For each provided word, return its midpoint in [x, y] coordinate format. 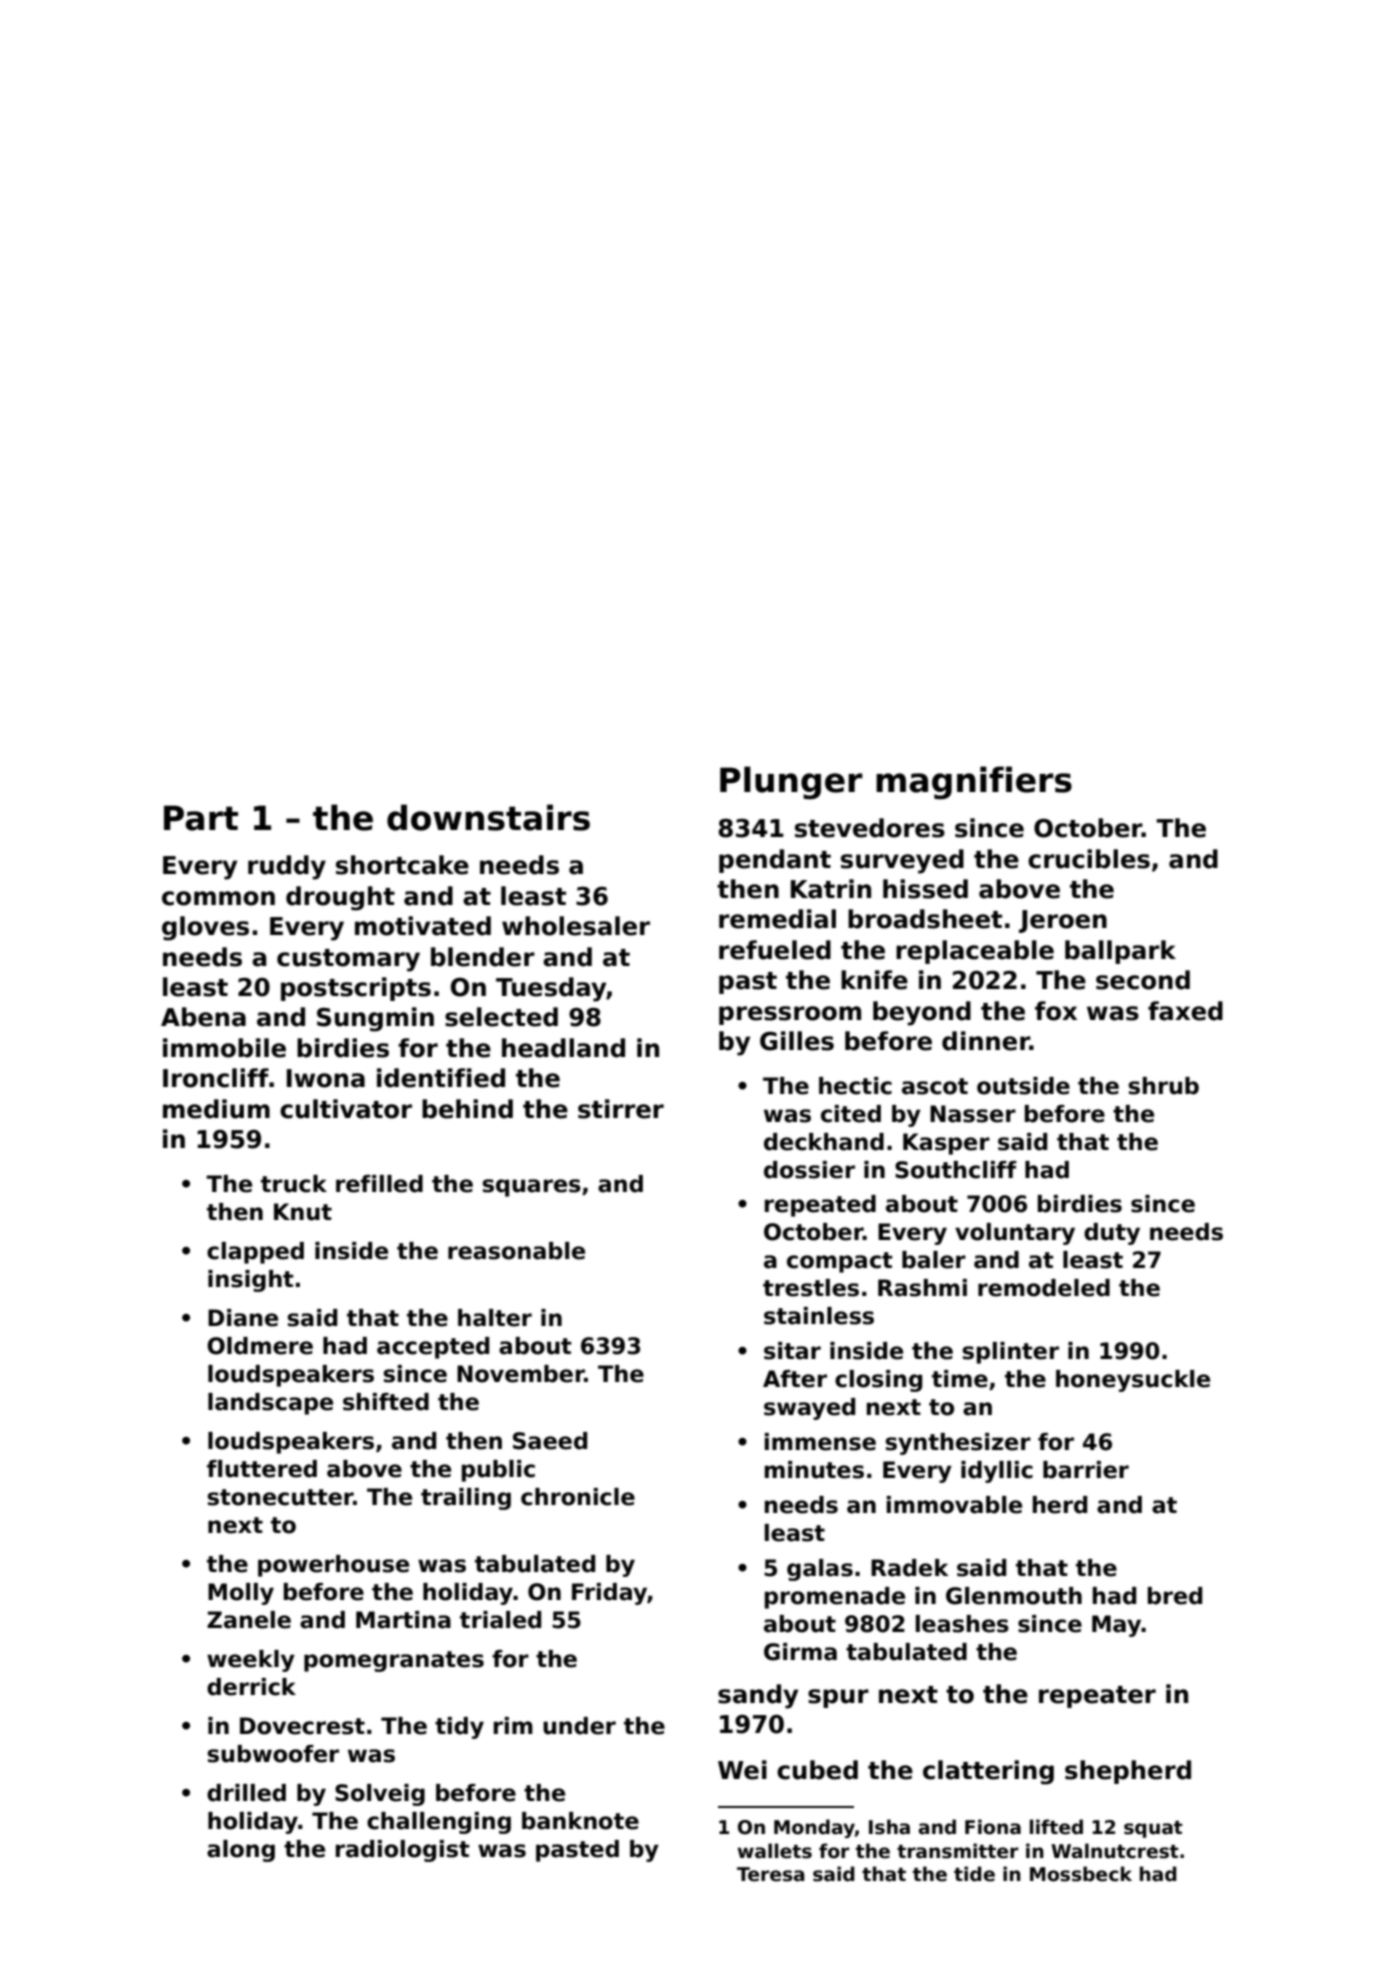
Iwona [326, 1078]
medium [216, 1109]
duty [1112, 1234]
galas [820, 1570]
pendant [775, 861]
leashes [962, 1624]
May [1117, 1626]
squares [531, 1188]
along [241, 1851]
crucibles [1089, 859]
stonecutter [280, 1497]
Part [201, 818]
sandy [758, 1696]
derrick [251, 1687]
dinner [986, 1041]
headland [563, 1048]
